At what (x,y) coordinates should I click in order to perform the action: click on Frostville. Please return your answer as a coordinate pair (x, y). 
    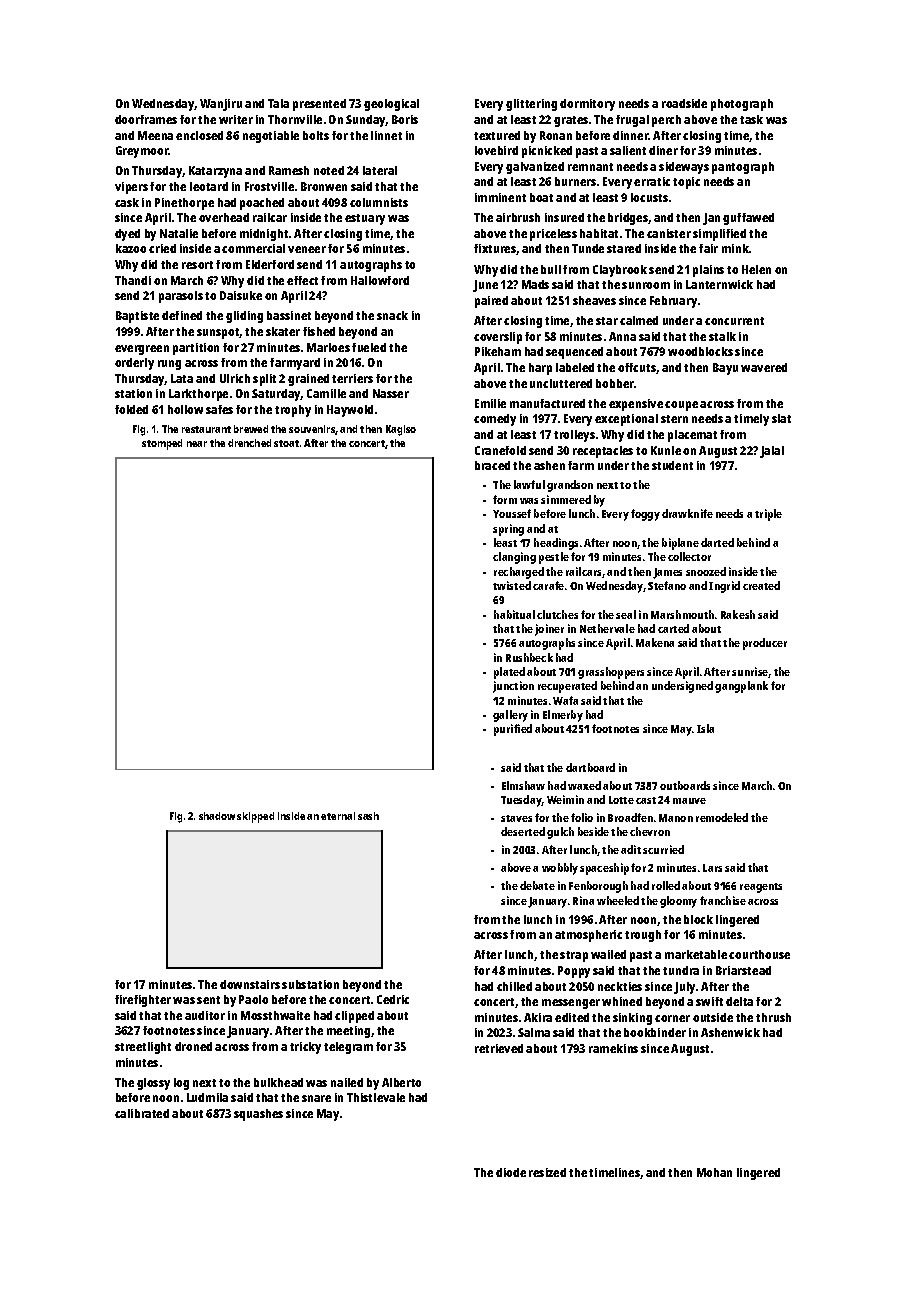
    Looking at the image, I should click on (269, 186).
